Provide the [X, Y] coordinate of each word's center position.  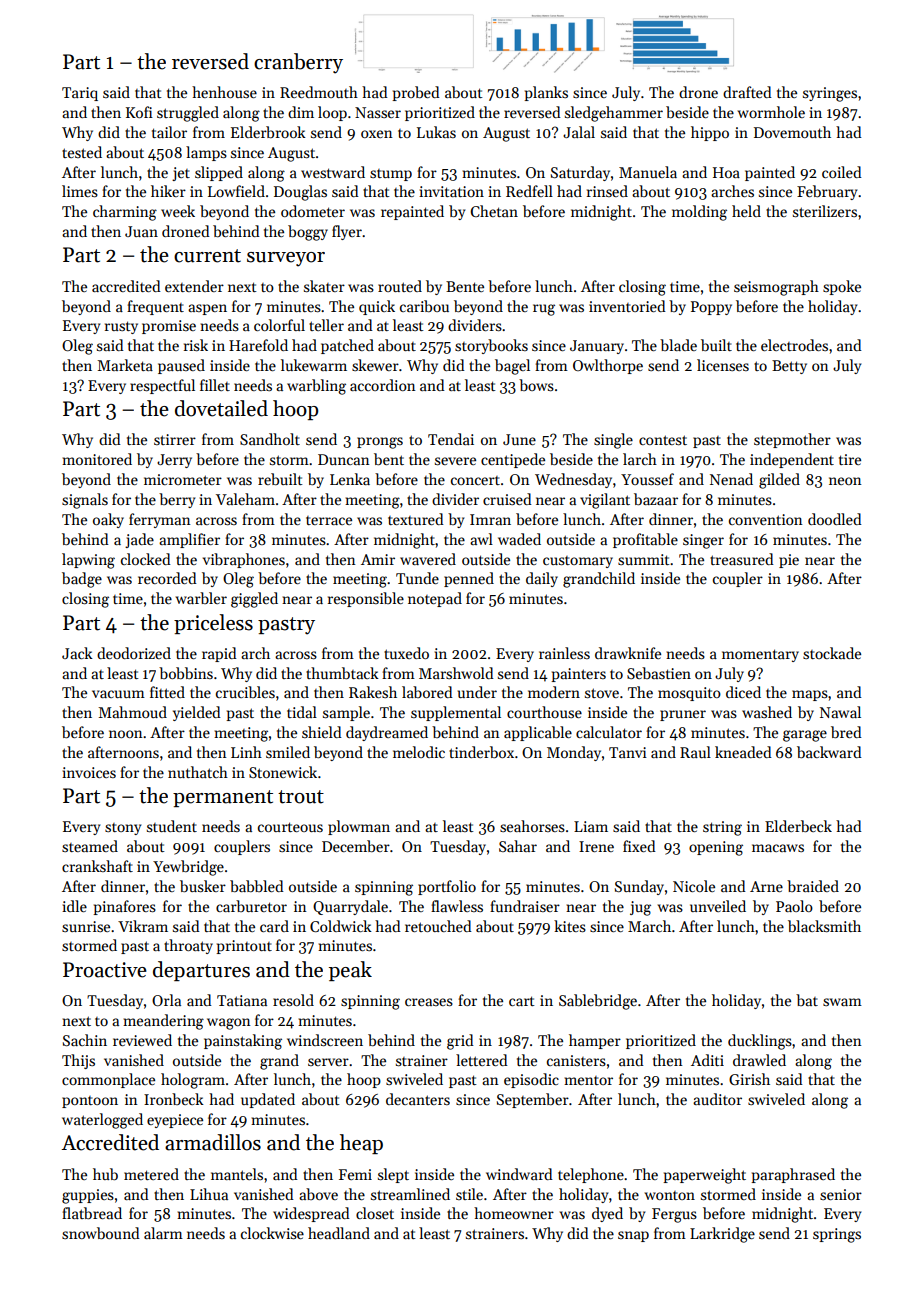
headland [339, 1233]
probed [416, 93]
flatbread [92, 1213]
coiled [842, 172]
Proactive [105, 970]
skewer [375, 365]
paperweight [704, 1176]
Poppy [711, 308]
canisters [576, 1060]
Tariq [80, 94]
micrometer [183, 479]
